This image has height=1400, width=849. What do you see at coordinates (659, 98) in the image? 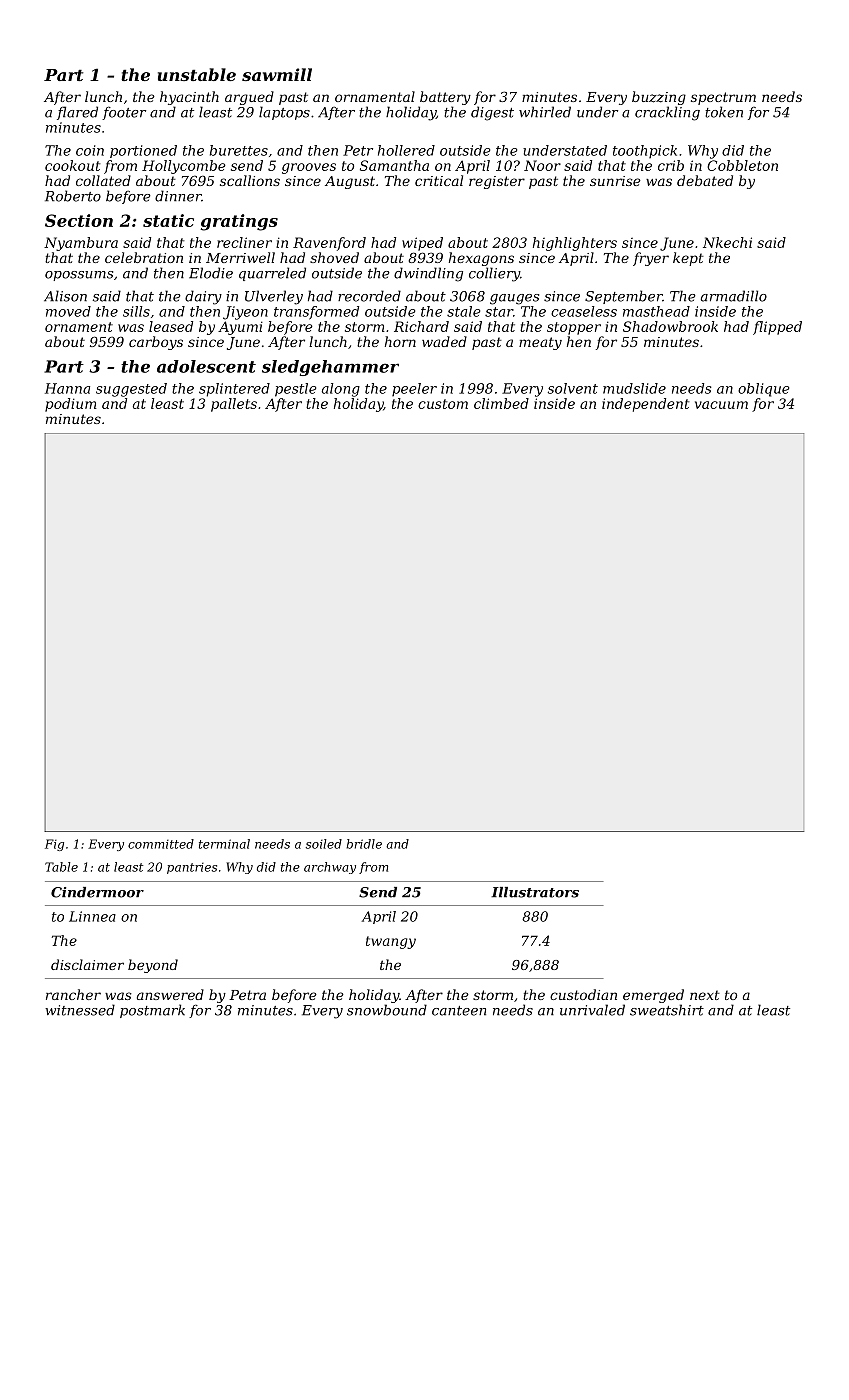
I see `buzzing` at bounding box center [659, 98].
